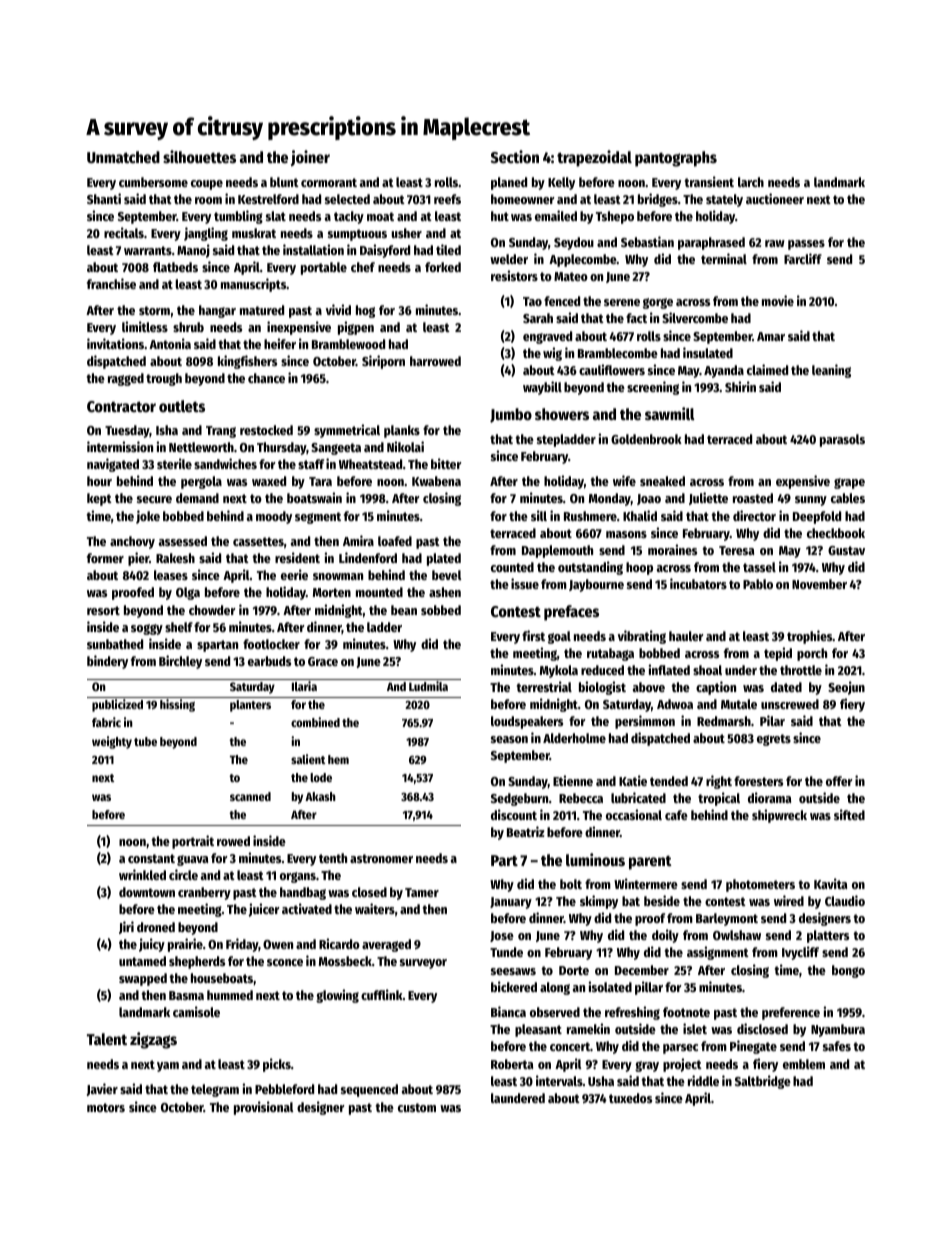 This screenshot has width=952, height=1233. I want to click on checkbook, so click(836, 533).
